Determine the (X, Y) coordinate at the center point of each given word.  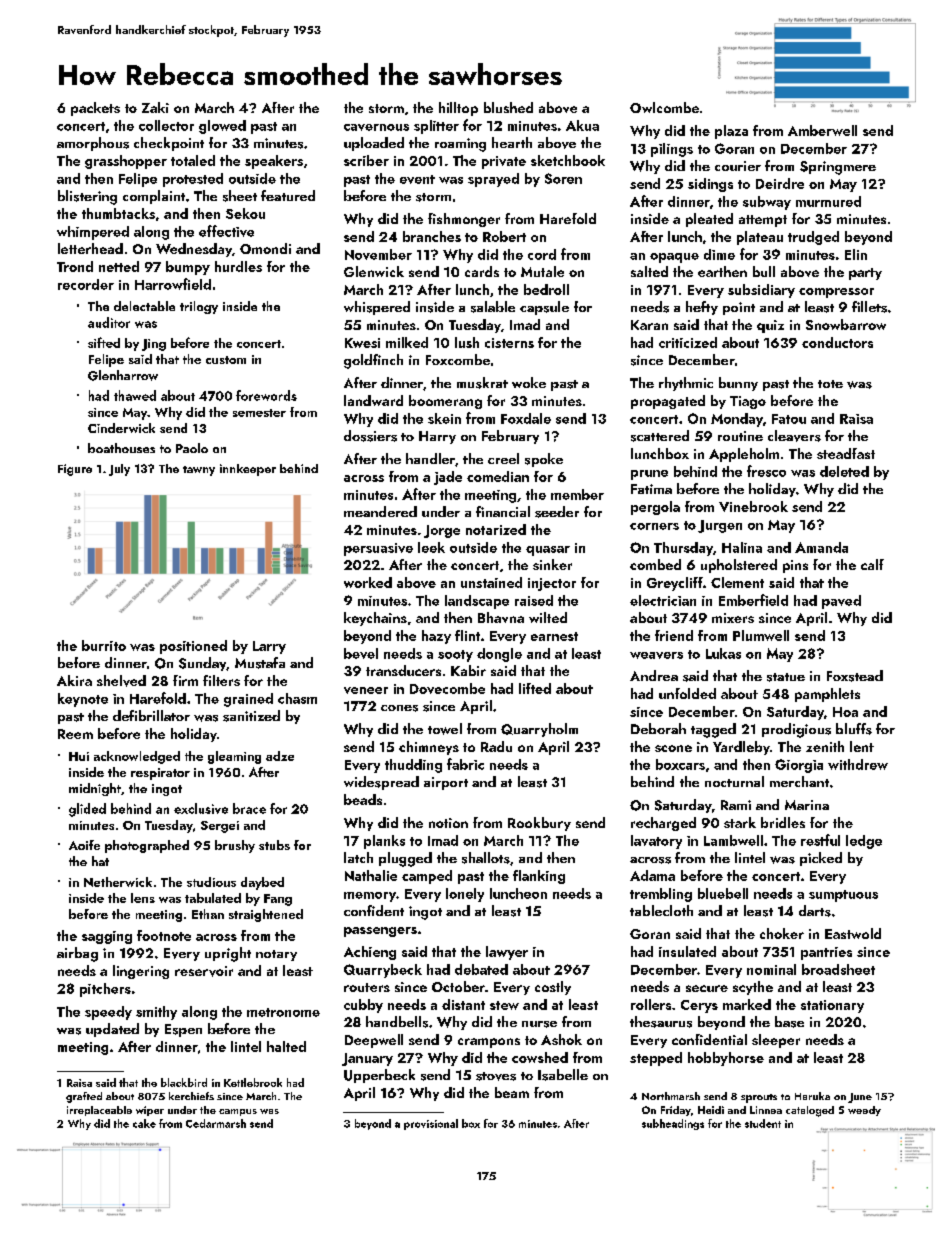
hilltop (458, 109)
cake (144, 1123)
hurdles (238, 266)
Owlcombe (664, 107)
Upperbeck (379, 1076)
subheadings (673, 1124)
